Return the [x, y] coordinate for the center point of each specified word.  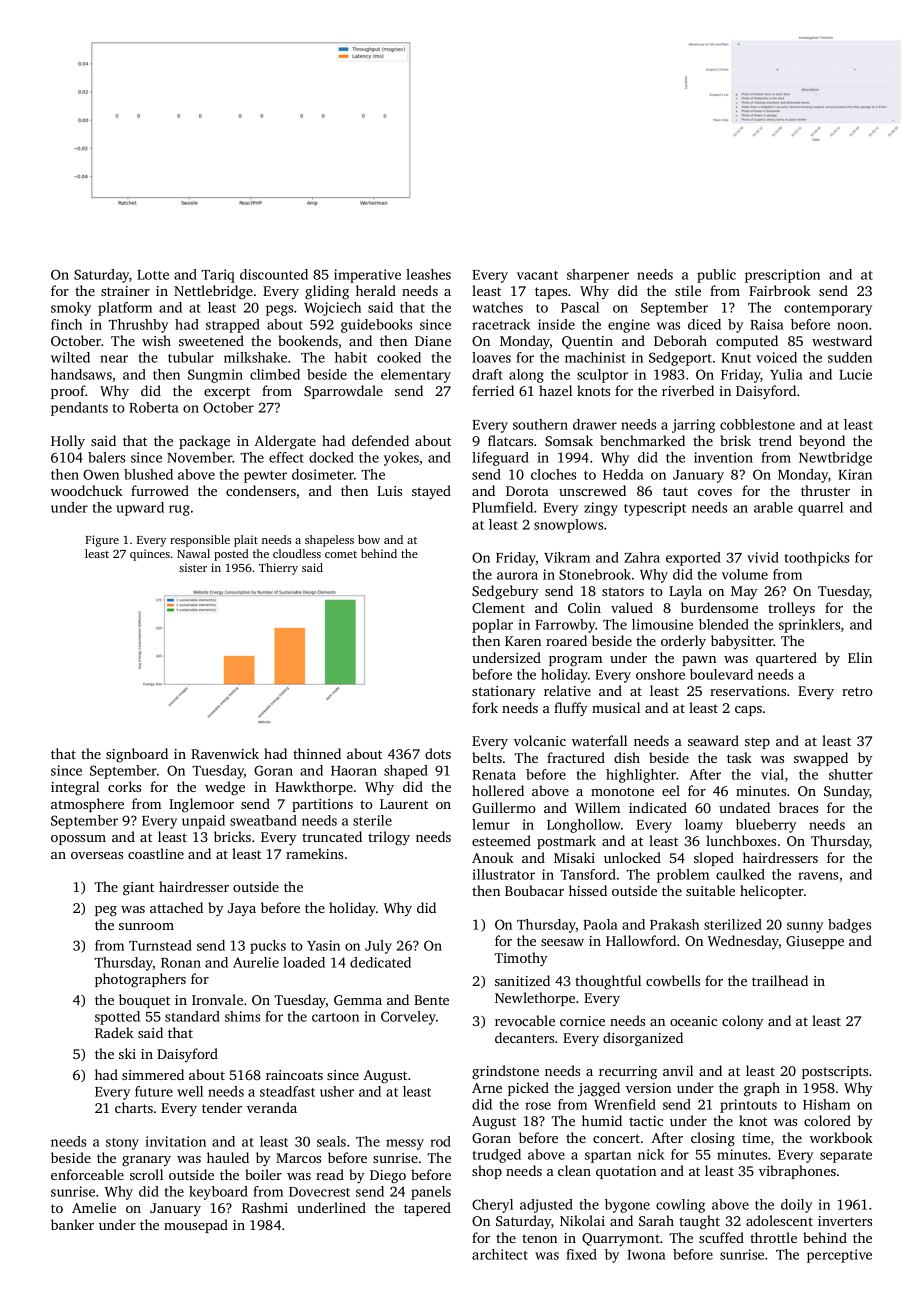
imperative [367, 276]
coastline [156, 853]
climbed [275, 374]
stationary [504, 693]
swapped [821, 759]
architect [500, 1254]
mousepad [196, 1226]
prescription [782, 276]
